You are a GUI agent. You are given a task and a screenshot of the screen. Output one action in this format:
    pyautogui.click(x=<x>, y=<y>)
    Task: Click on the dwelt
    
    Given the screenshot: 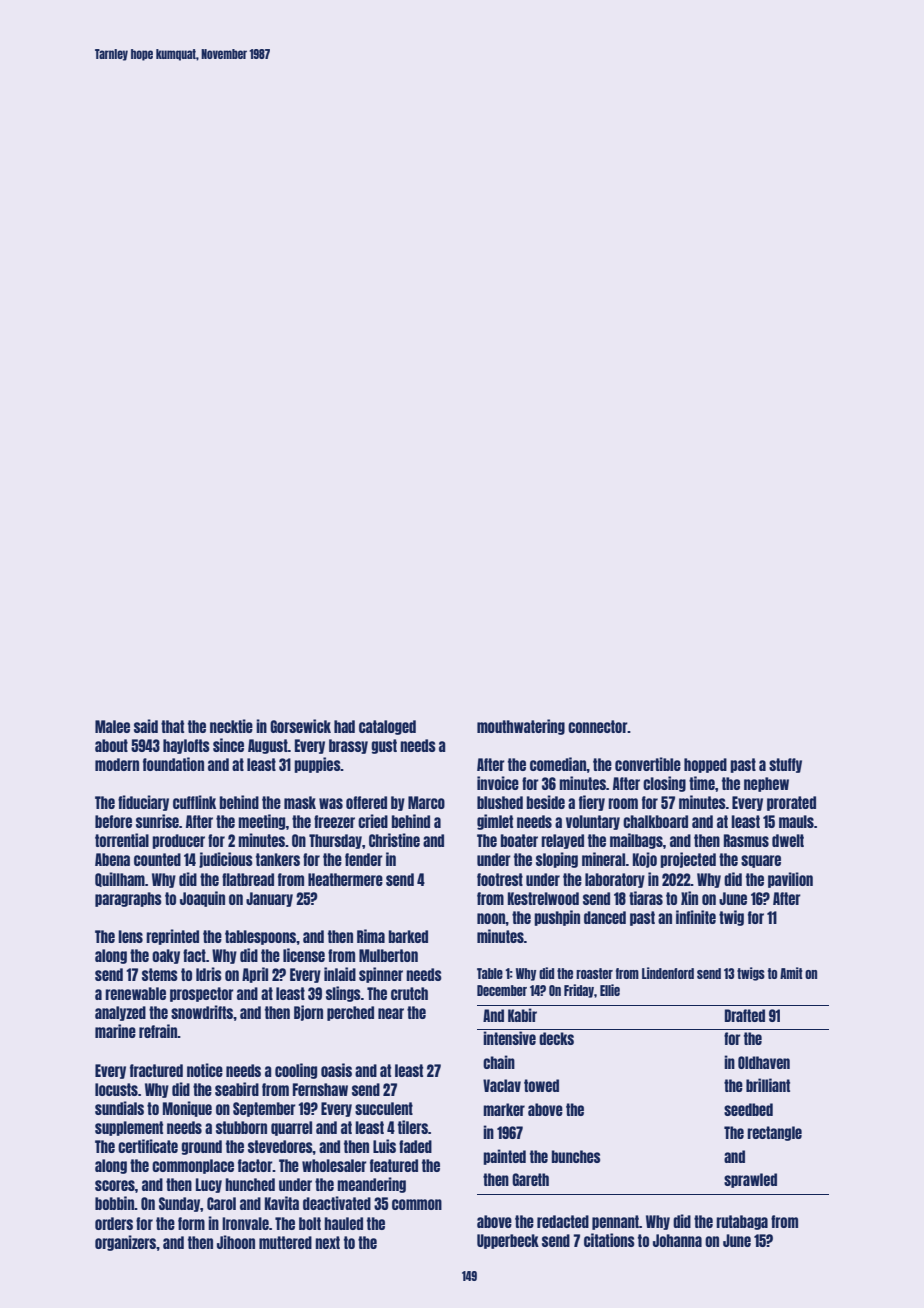 What is the action you would take?
    pyautogui.click(x=788, y=840)
